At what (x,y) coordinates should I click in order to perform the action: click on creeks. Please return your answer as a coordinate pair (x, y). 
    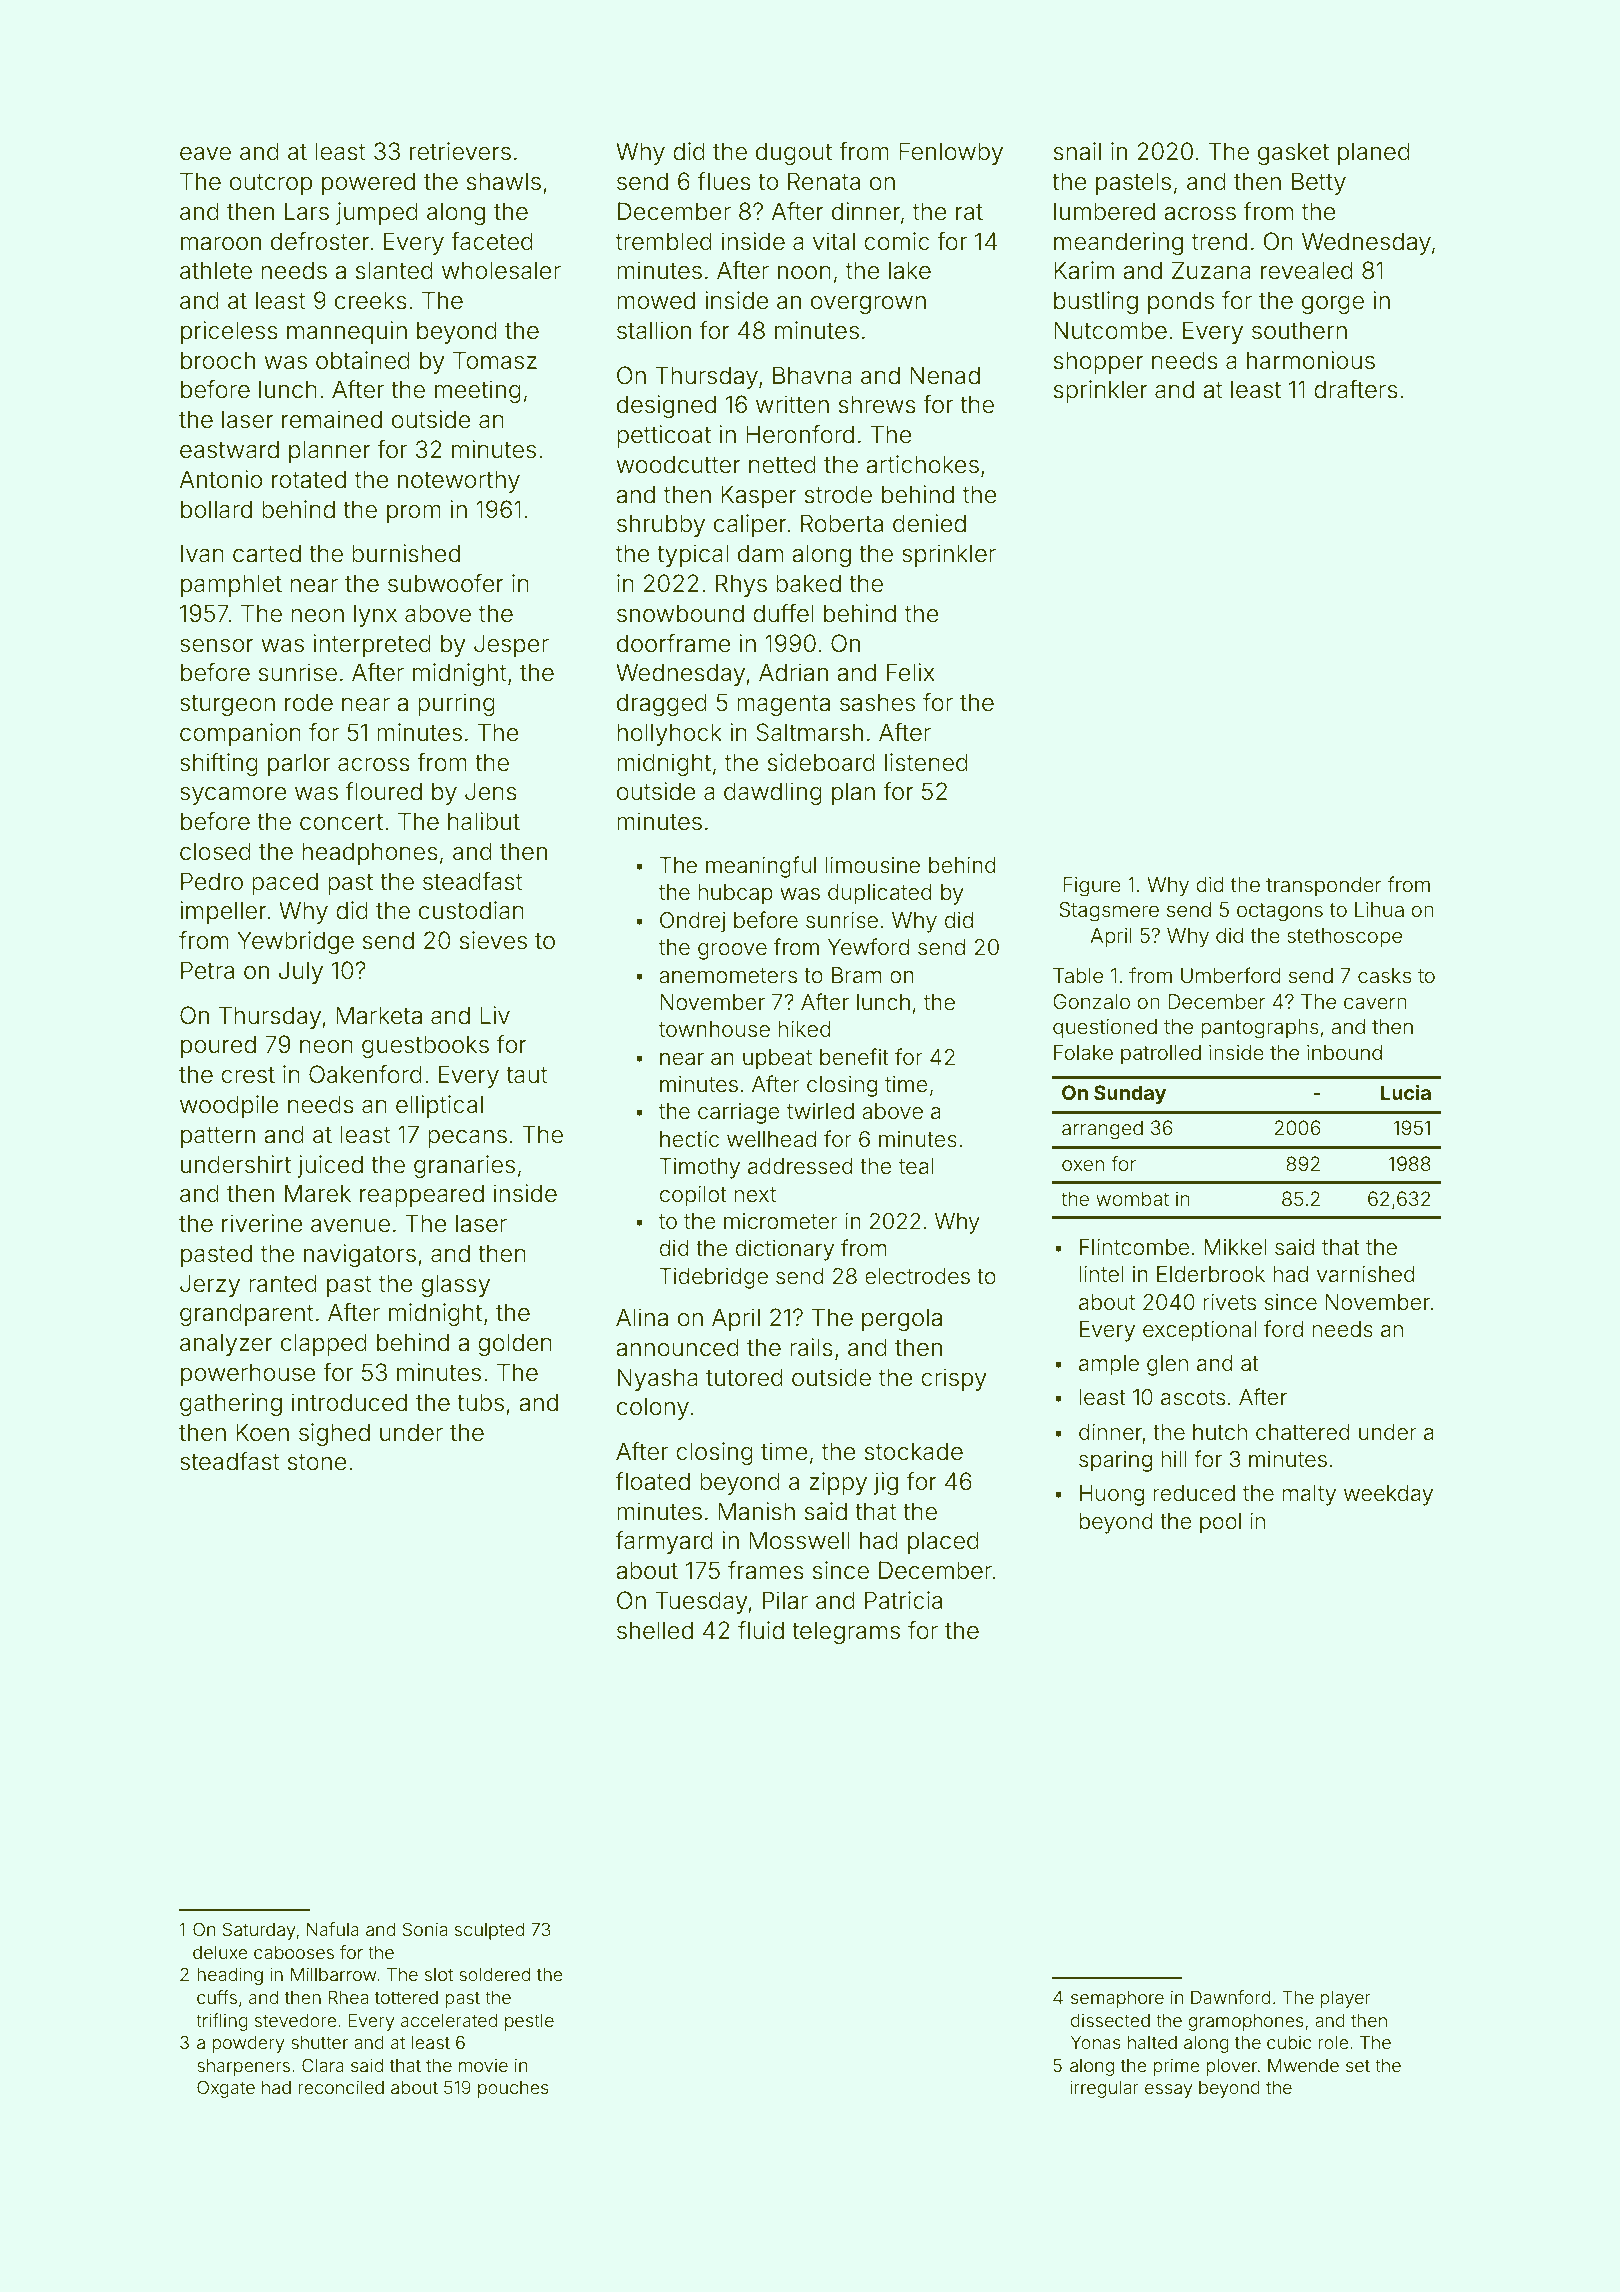
    Looking at the image, I should click on (371, 300).
